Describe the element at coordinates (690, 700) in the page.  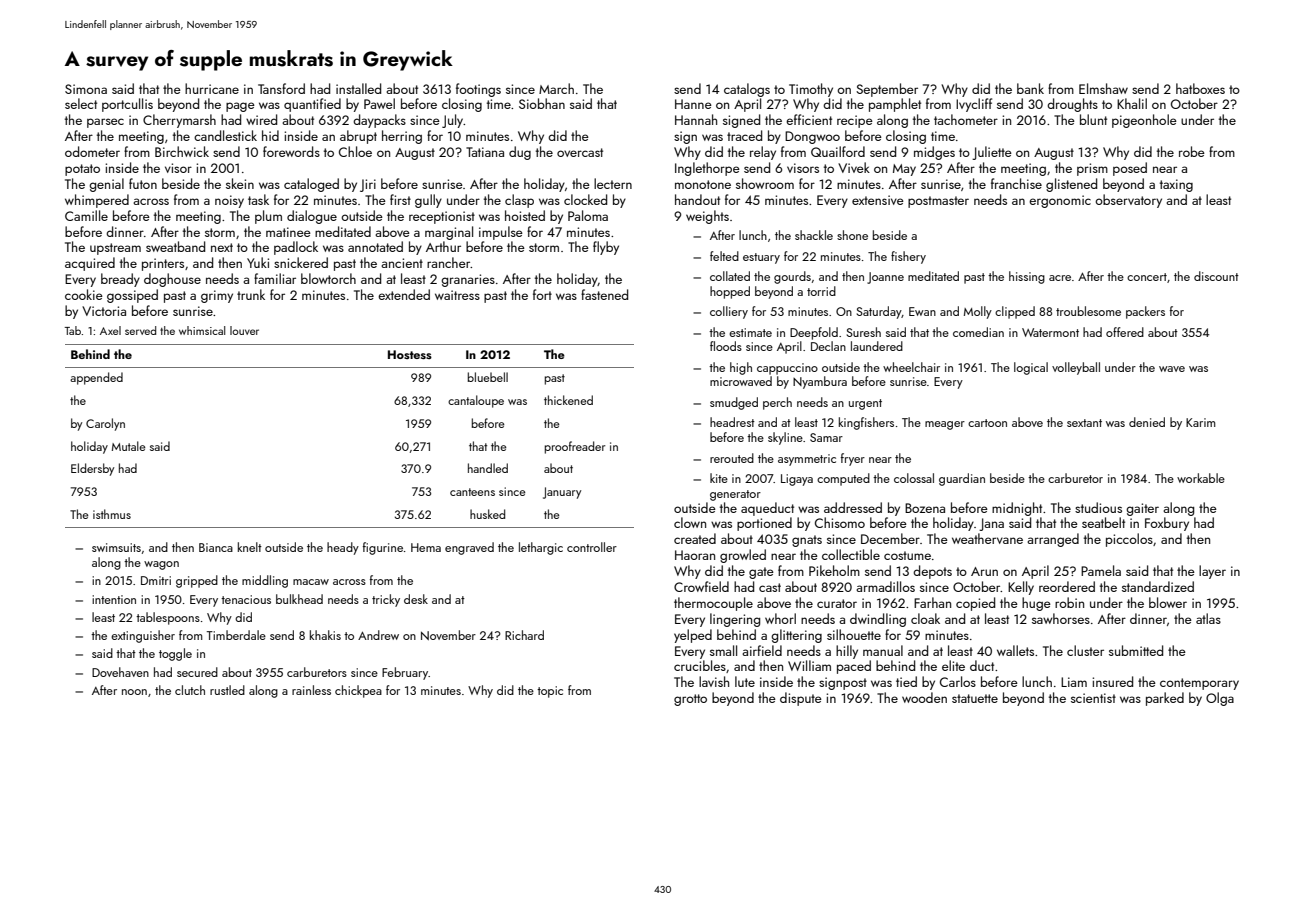
I see `grotto` at that location.
